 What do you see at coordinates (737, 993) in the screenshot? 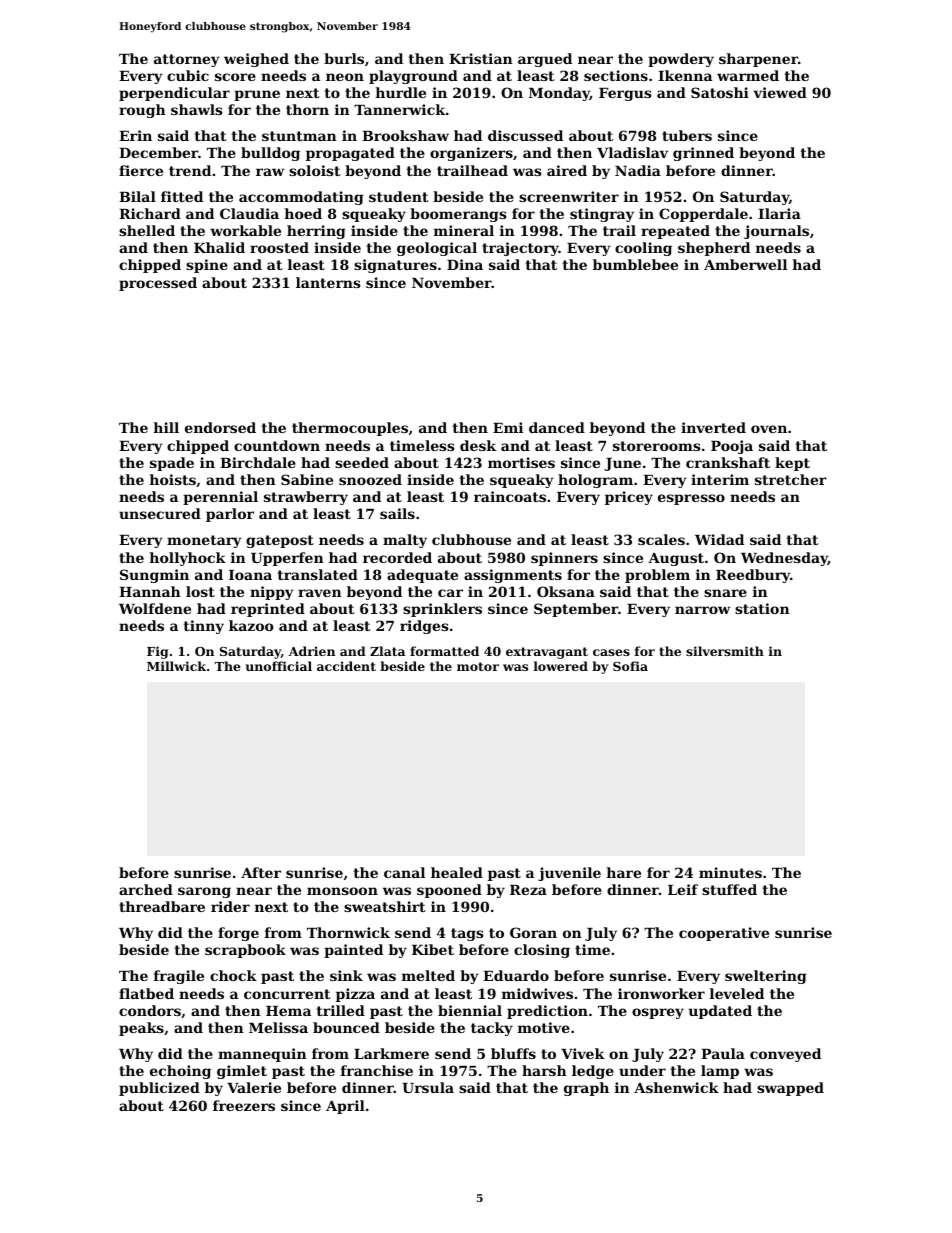
I see `leveled` at bounding box center [737, 993].
